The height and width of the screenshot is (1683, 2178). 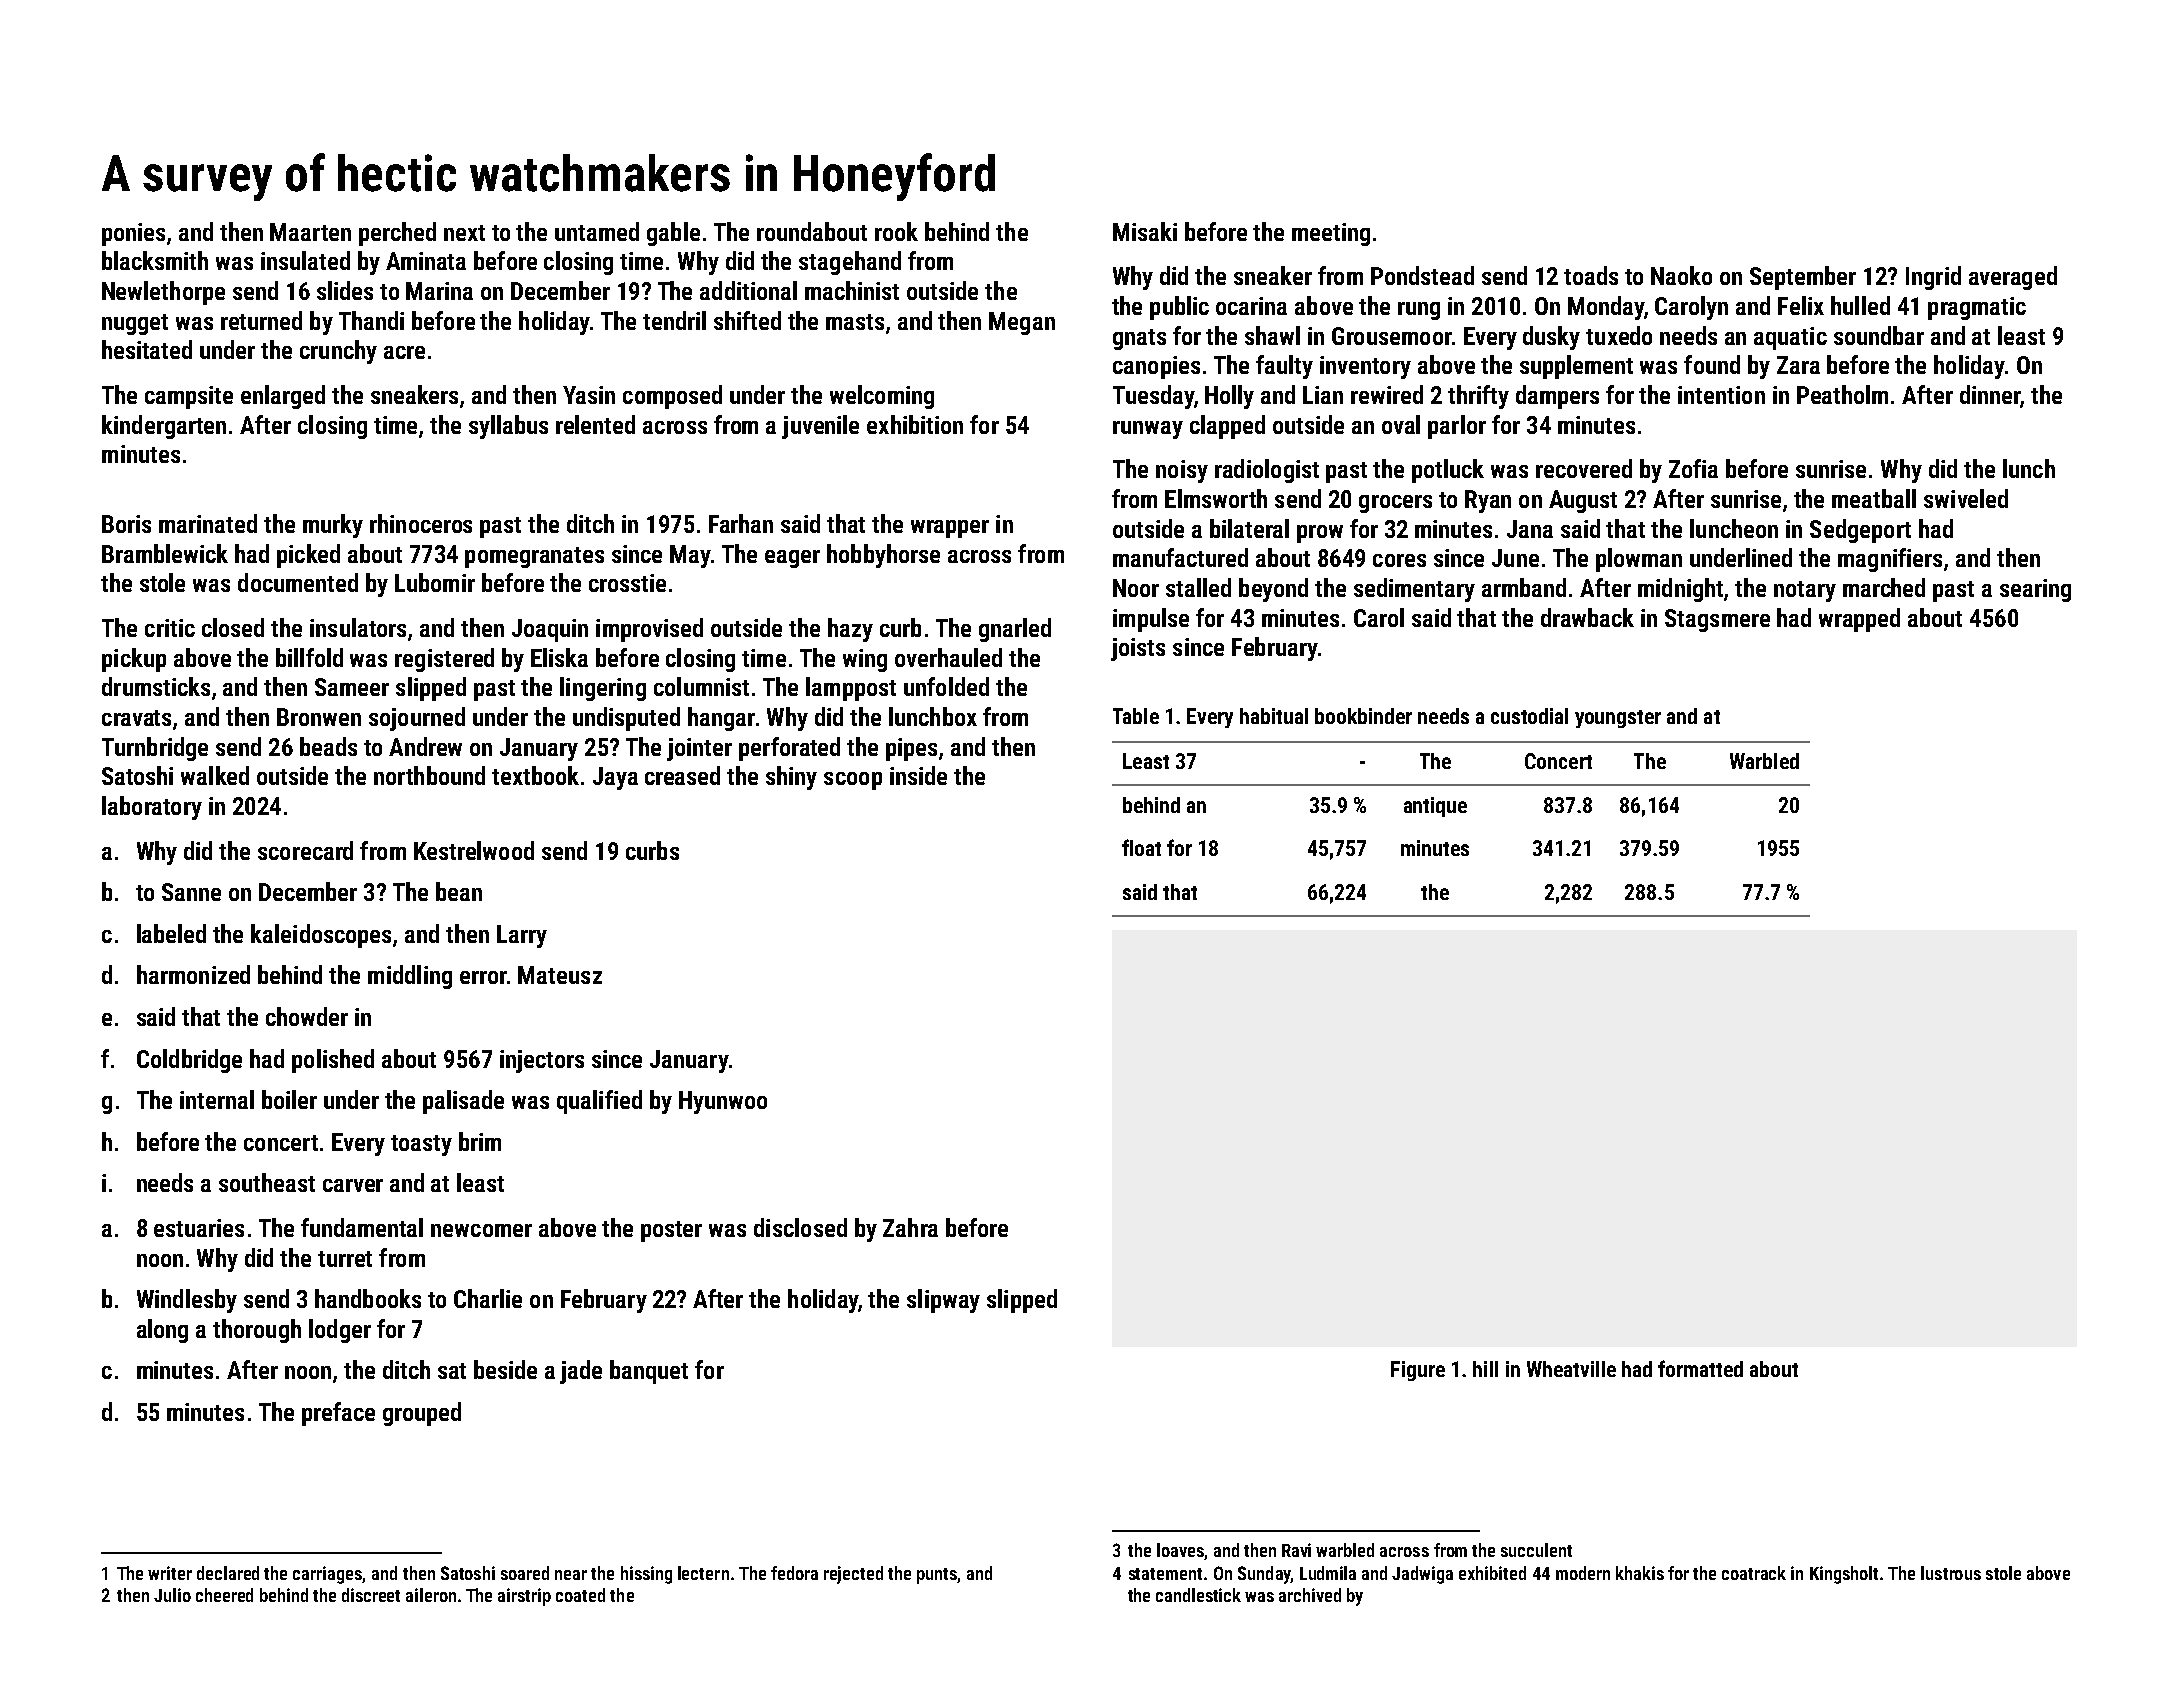 What do you see at coordinates (1180, 1550) in the screenshot?
I see `loaves` at bounding box center [1180, 1550].
